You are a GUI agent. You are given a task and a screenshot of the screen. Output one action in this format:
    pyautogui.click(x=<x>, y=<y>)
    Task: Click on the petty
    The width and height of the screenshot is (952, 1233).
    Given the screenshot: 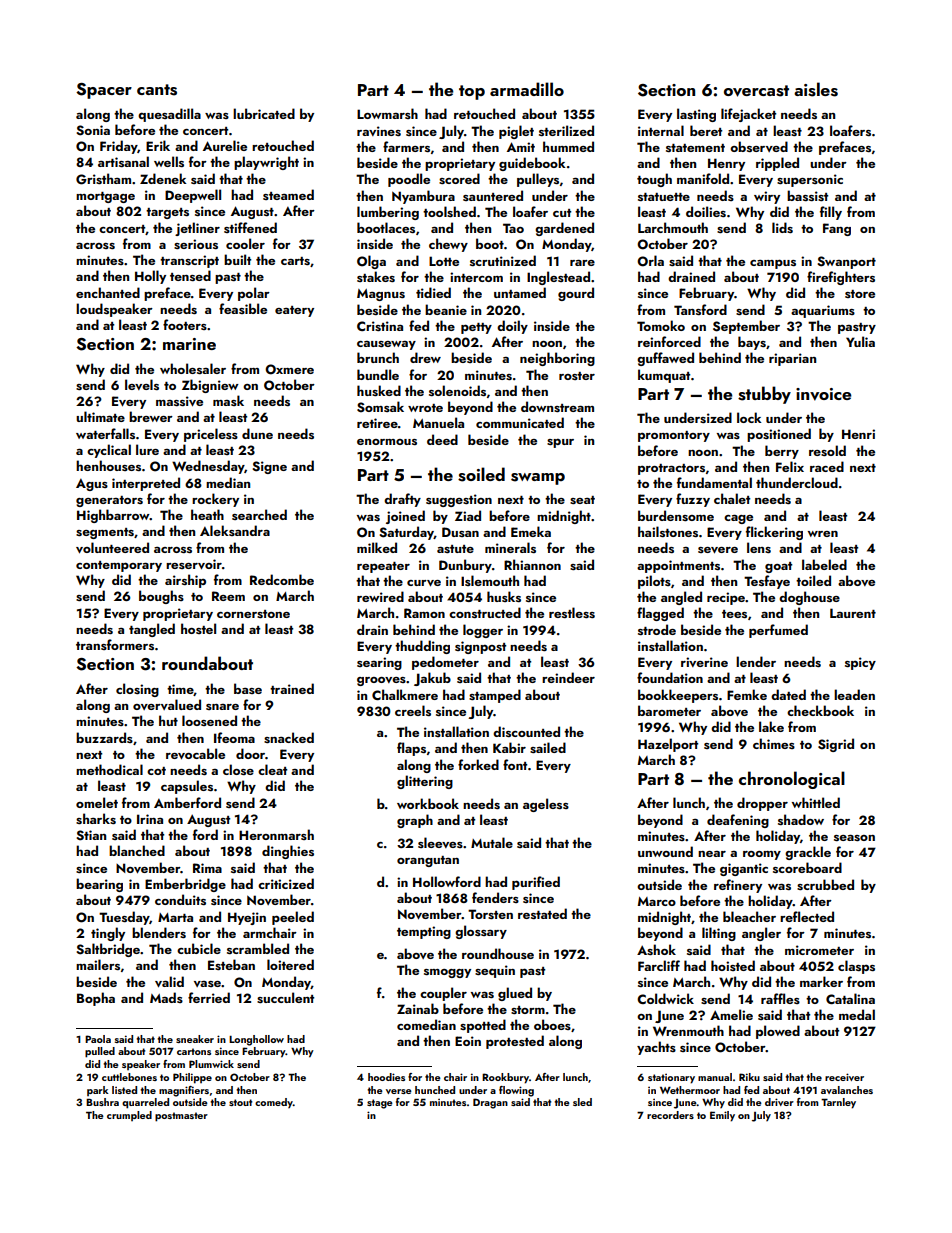 What is the action you would take?
    pyautogui.click(x=476, y=328)
